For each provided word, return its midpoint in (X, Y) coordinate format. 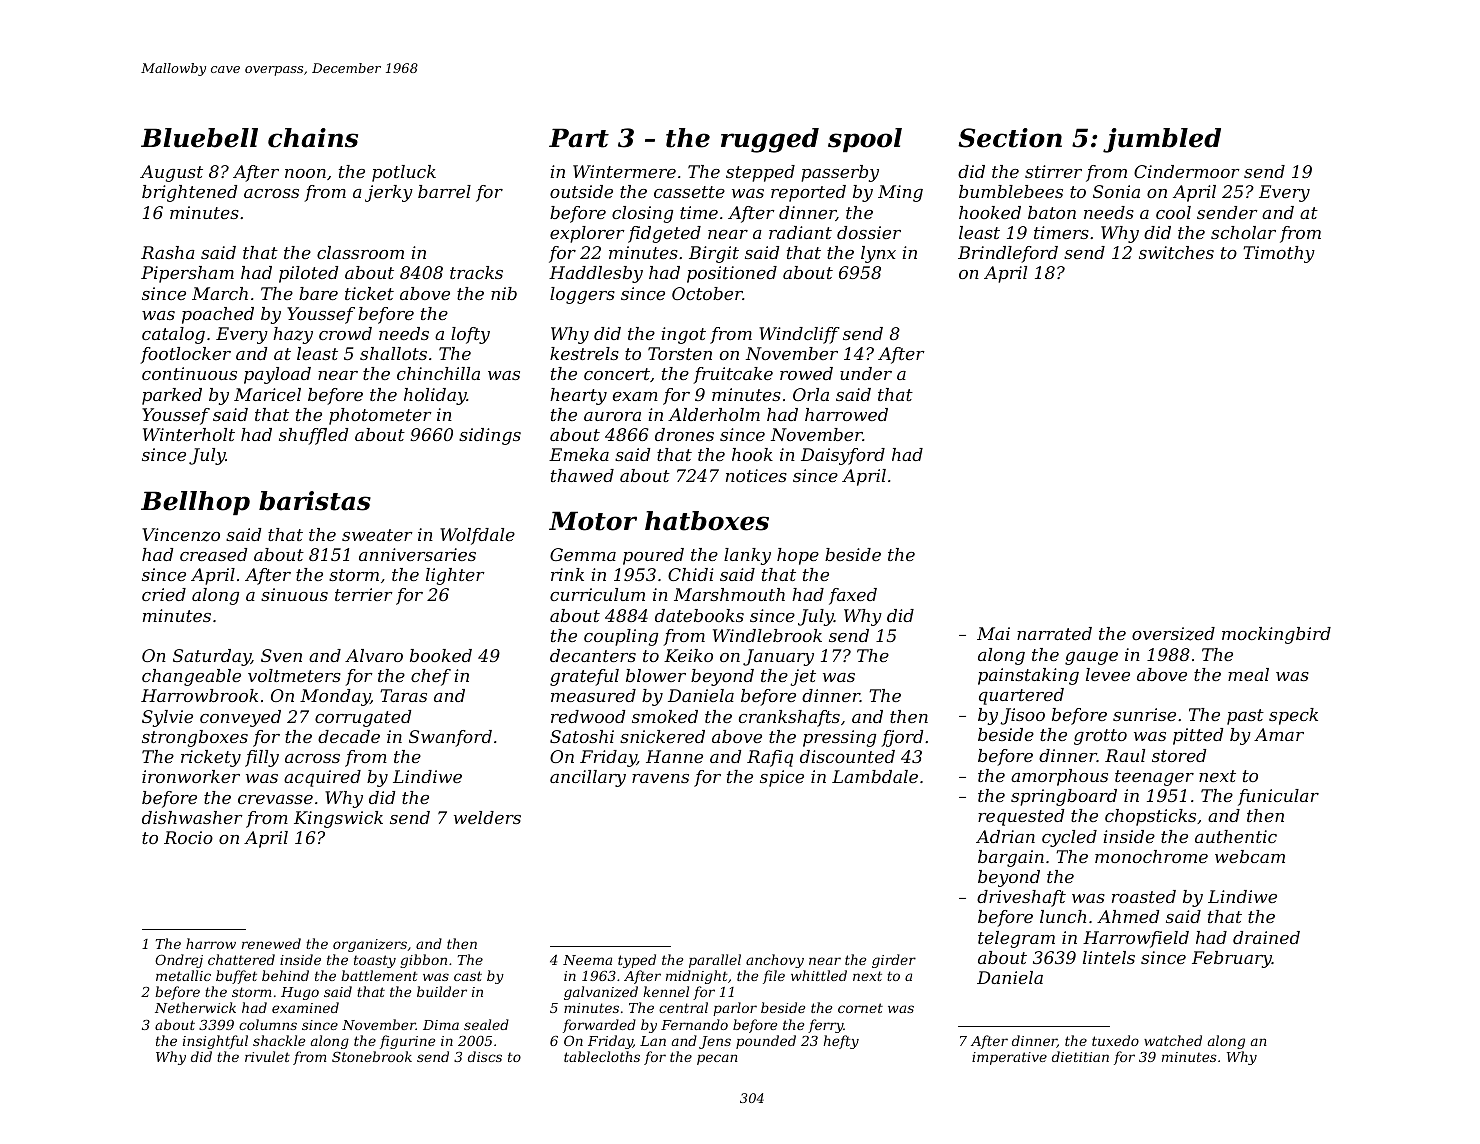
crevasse (275, 799)
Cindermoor (1187, 171)
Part (579, 138)
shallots (393, 353)
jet (803, 677)
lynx (878, 254)
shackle (279, 1040)
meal (1248, 674)
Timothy (1279, 254)
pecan (717, 1059)
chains (313, 138)
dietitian (1080, 1056)
